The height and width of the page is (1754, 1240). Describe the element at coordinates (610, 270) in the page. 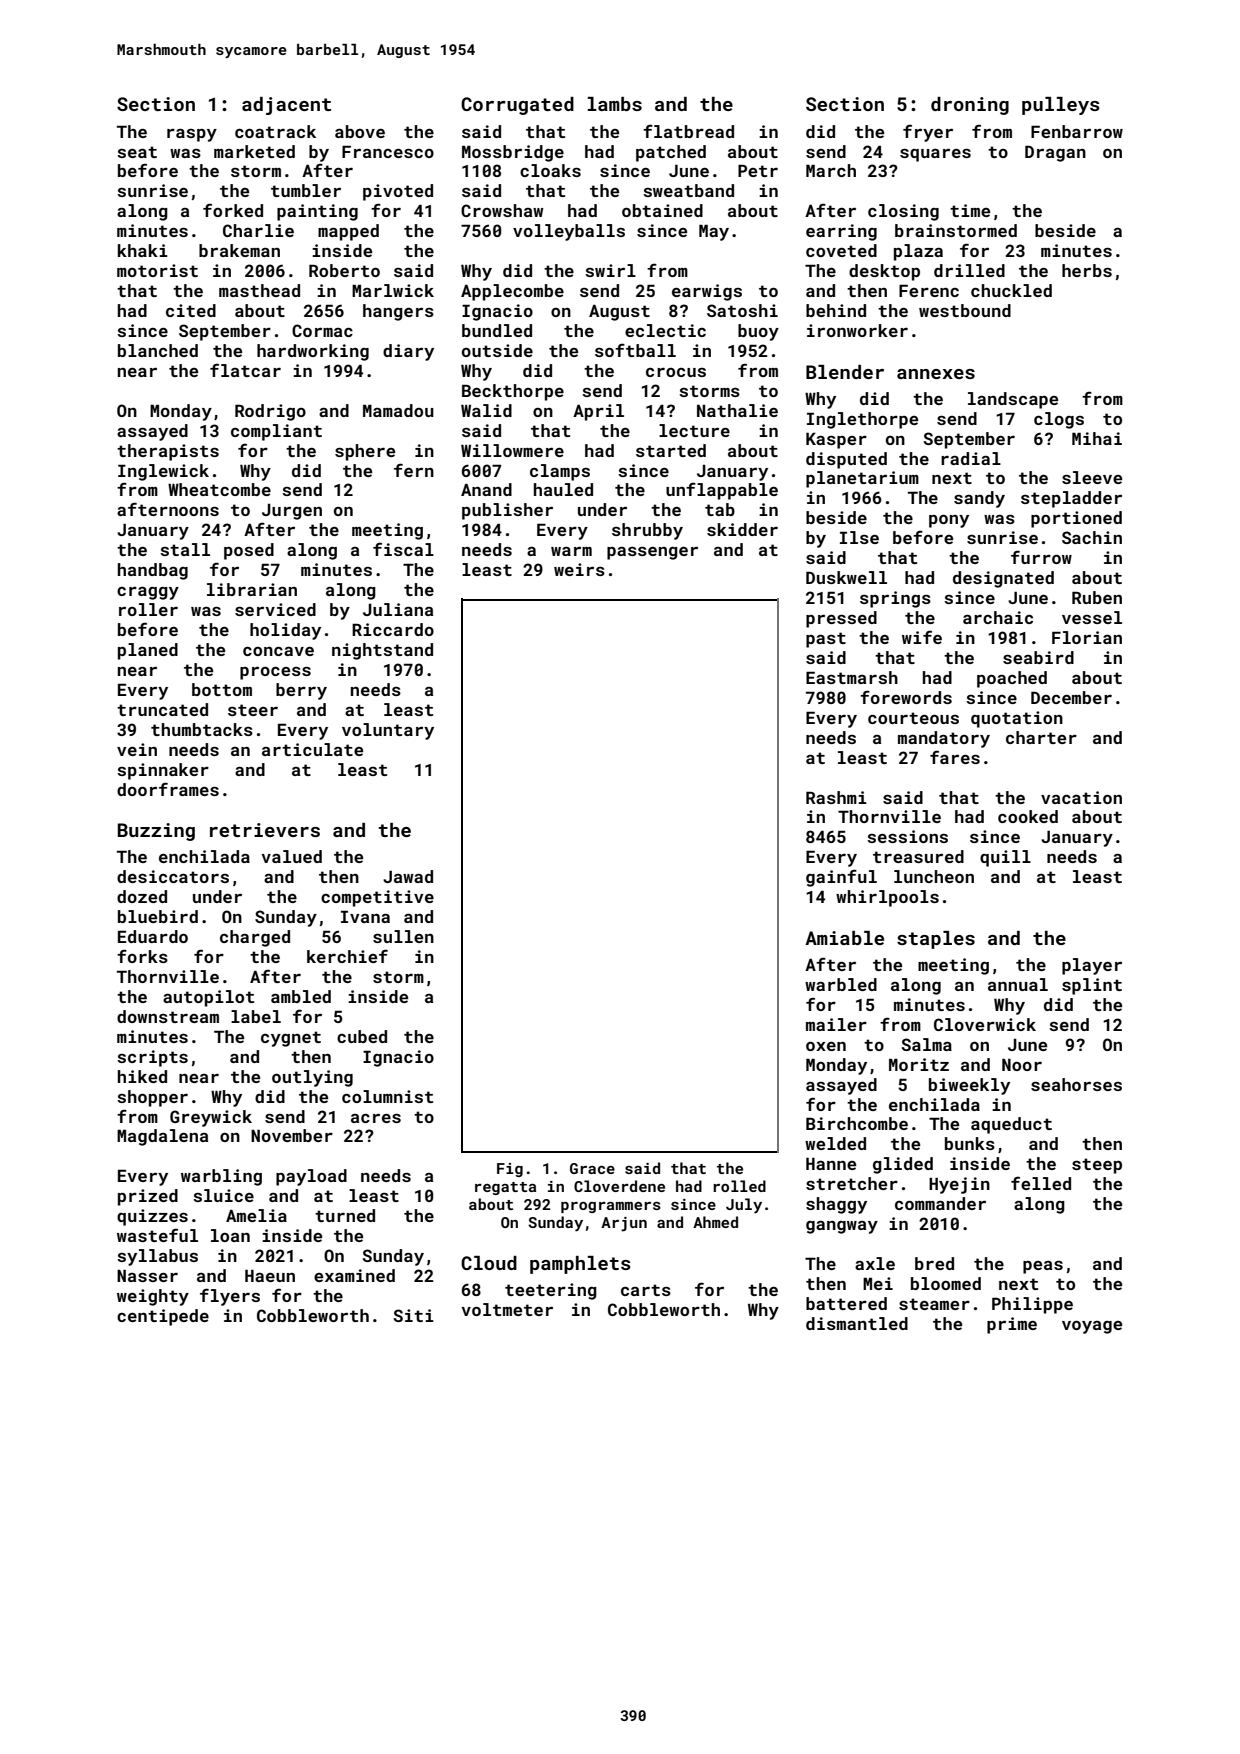

I see `swirl` at that location.
